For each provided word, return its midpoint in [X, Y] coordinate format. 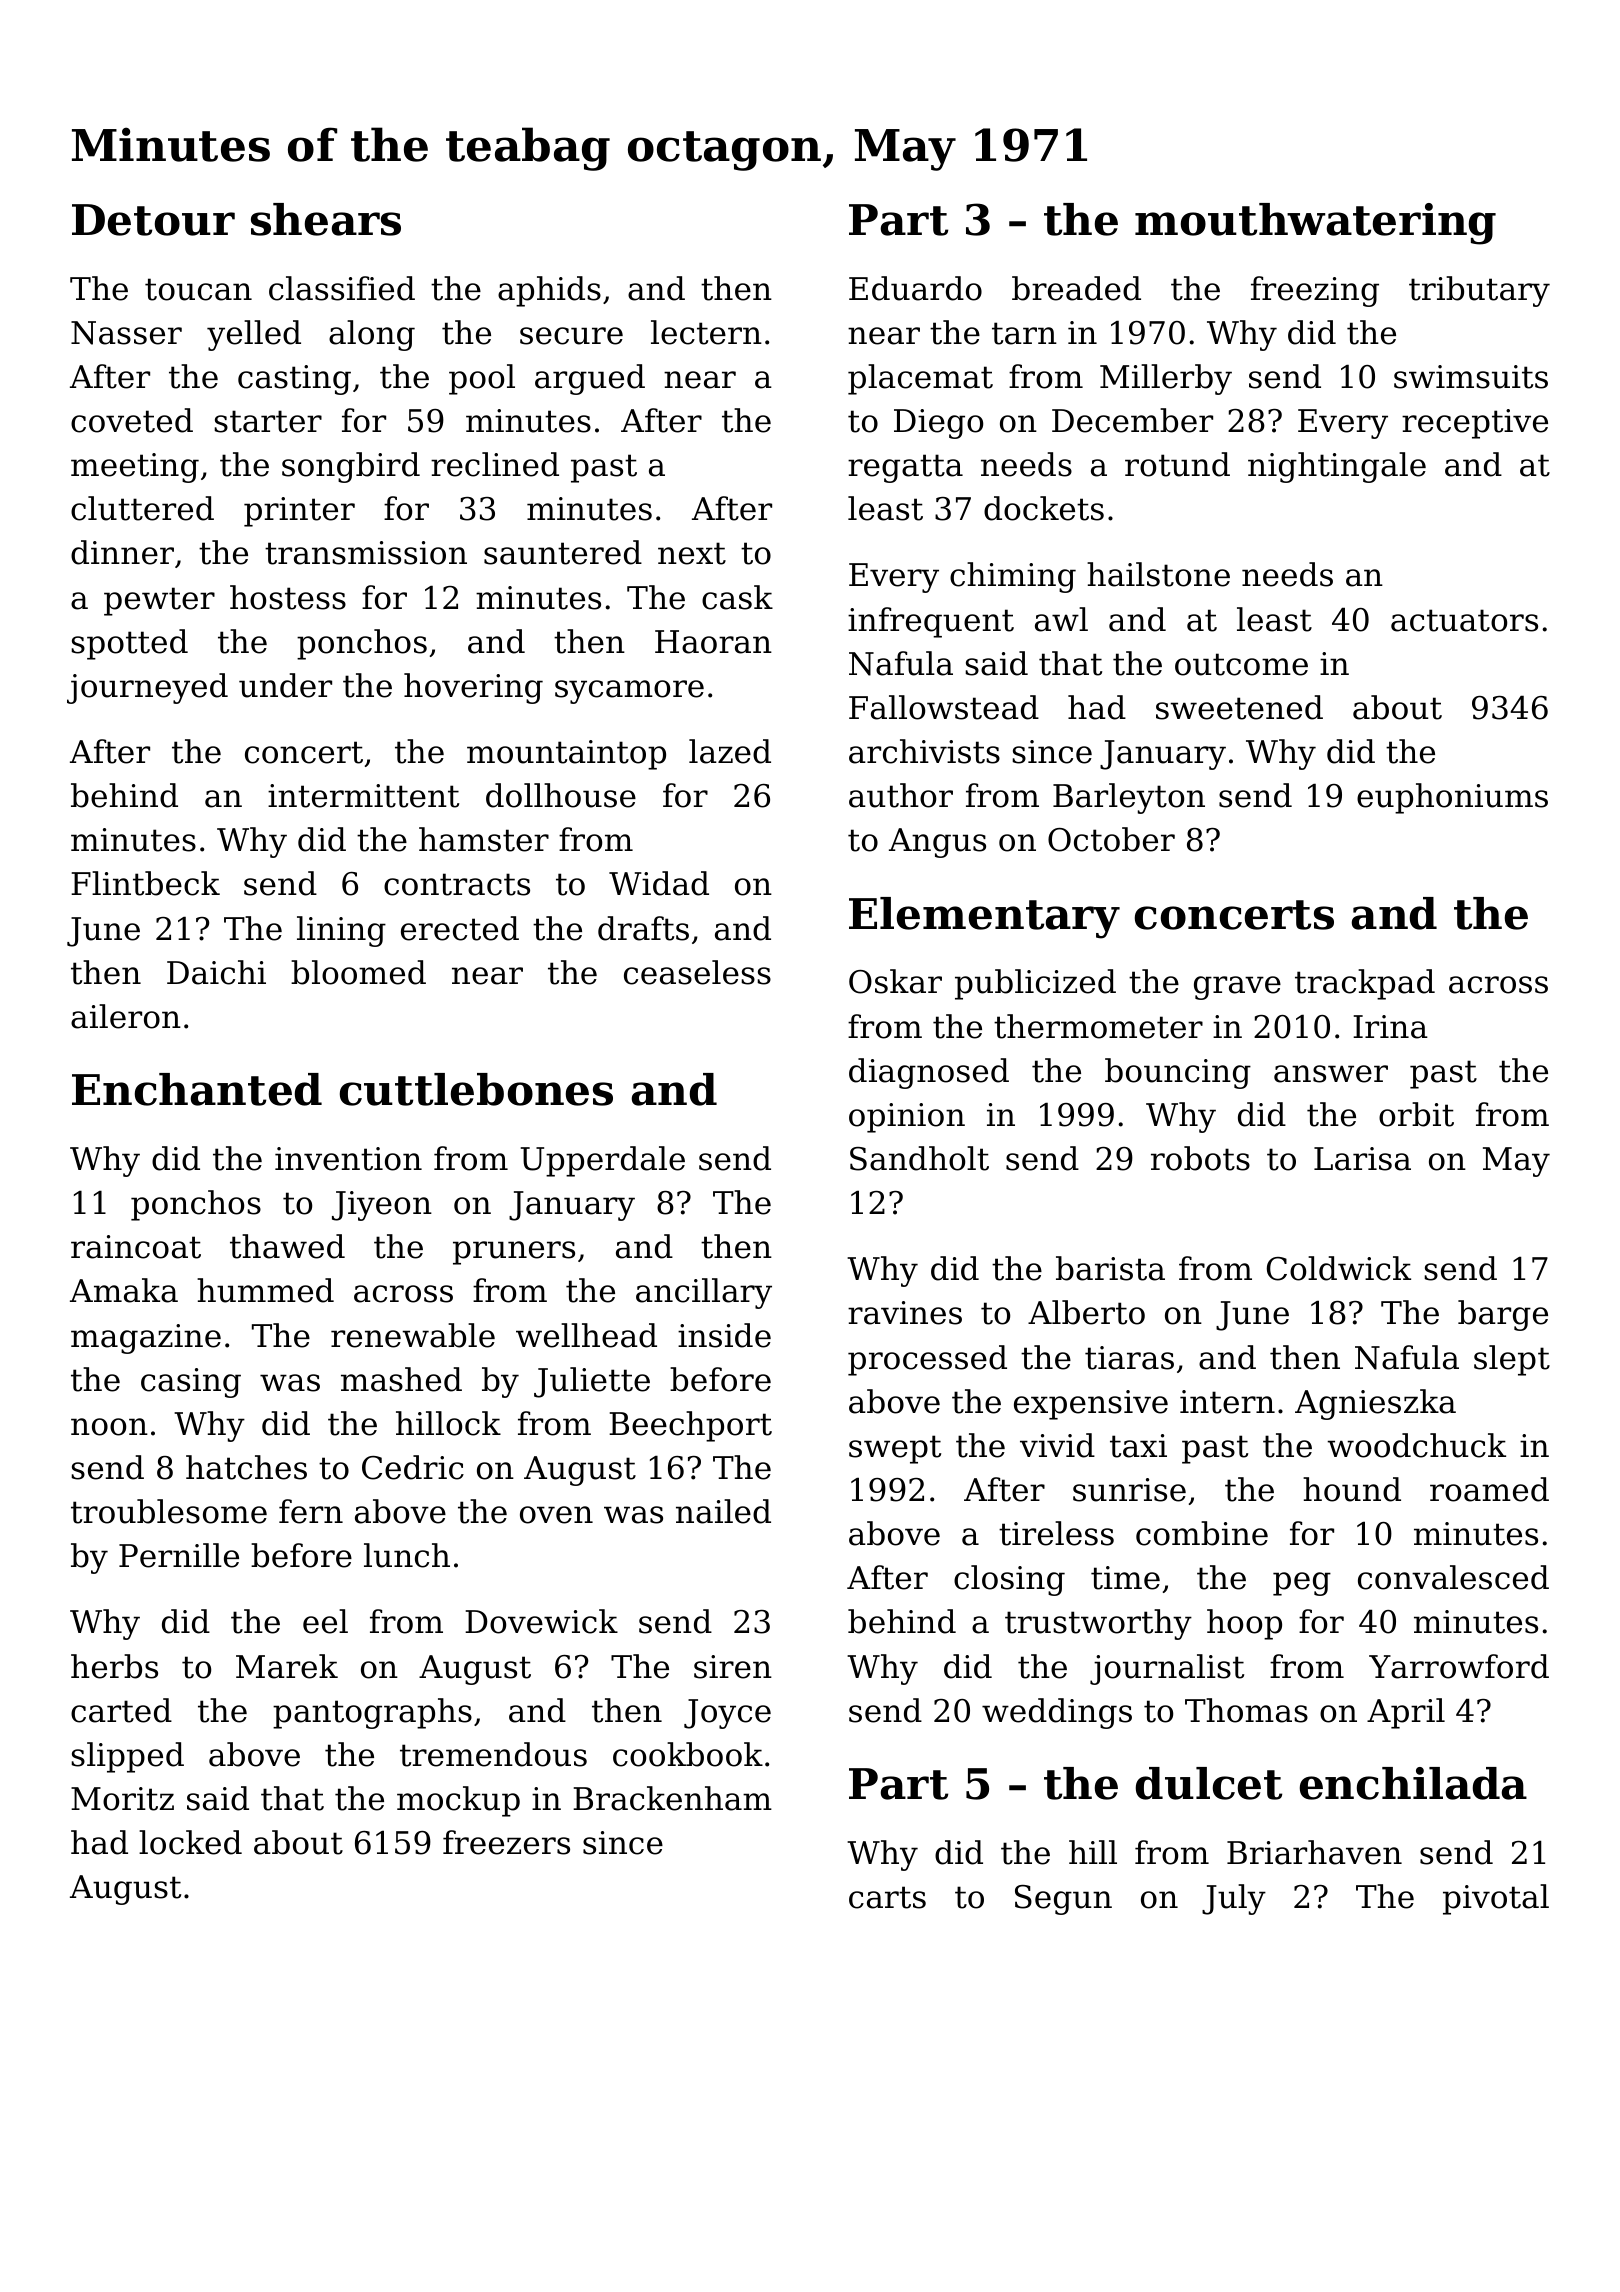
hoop [1244, 1624]
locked [190, 1842]
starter [268, 421]
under [285, 685]
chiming [1013, 577]
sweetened [1239, 707]
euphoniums [1452, 798]
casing [191, 1383]
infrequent [931, 622]
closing [1009, 1580]
